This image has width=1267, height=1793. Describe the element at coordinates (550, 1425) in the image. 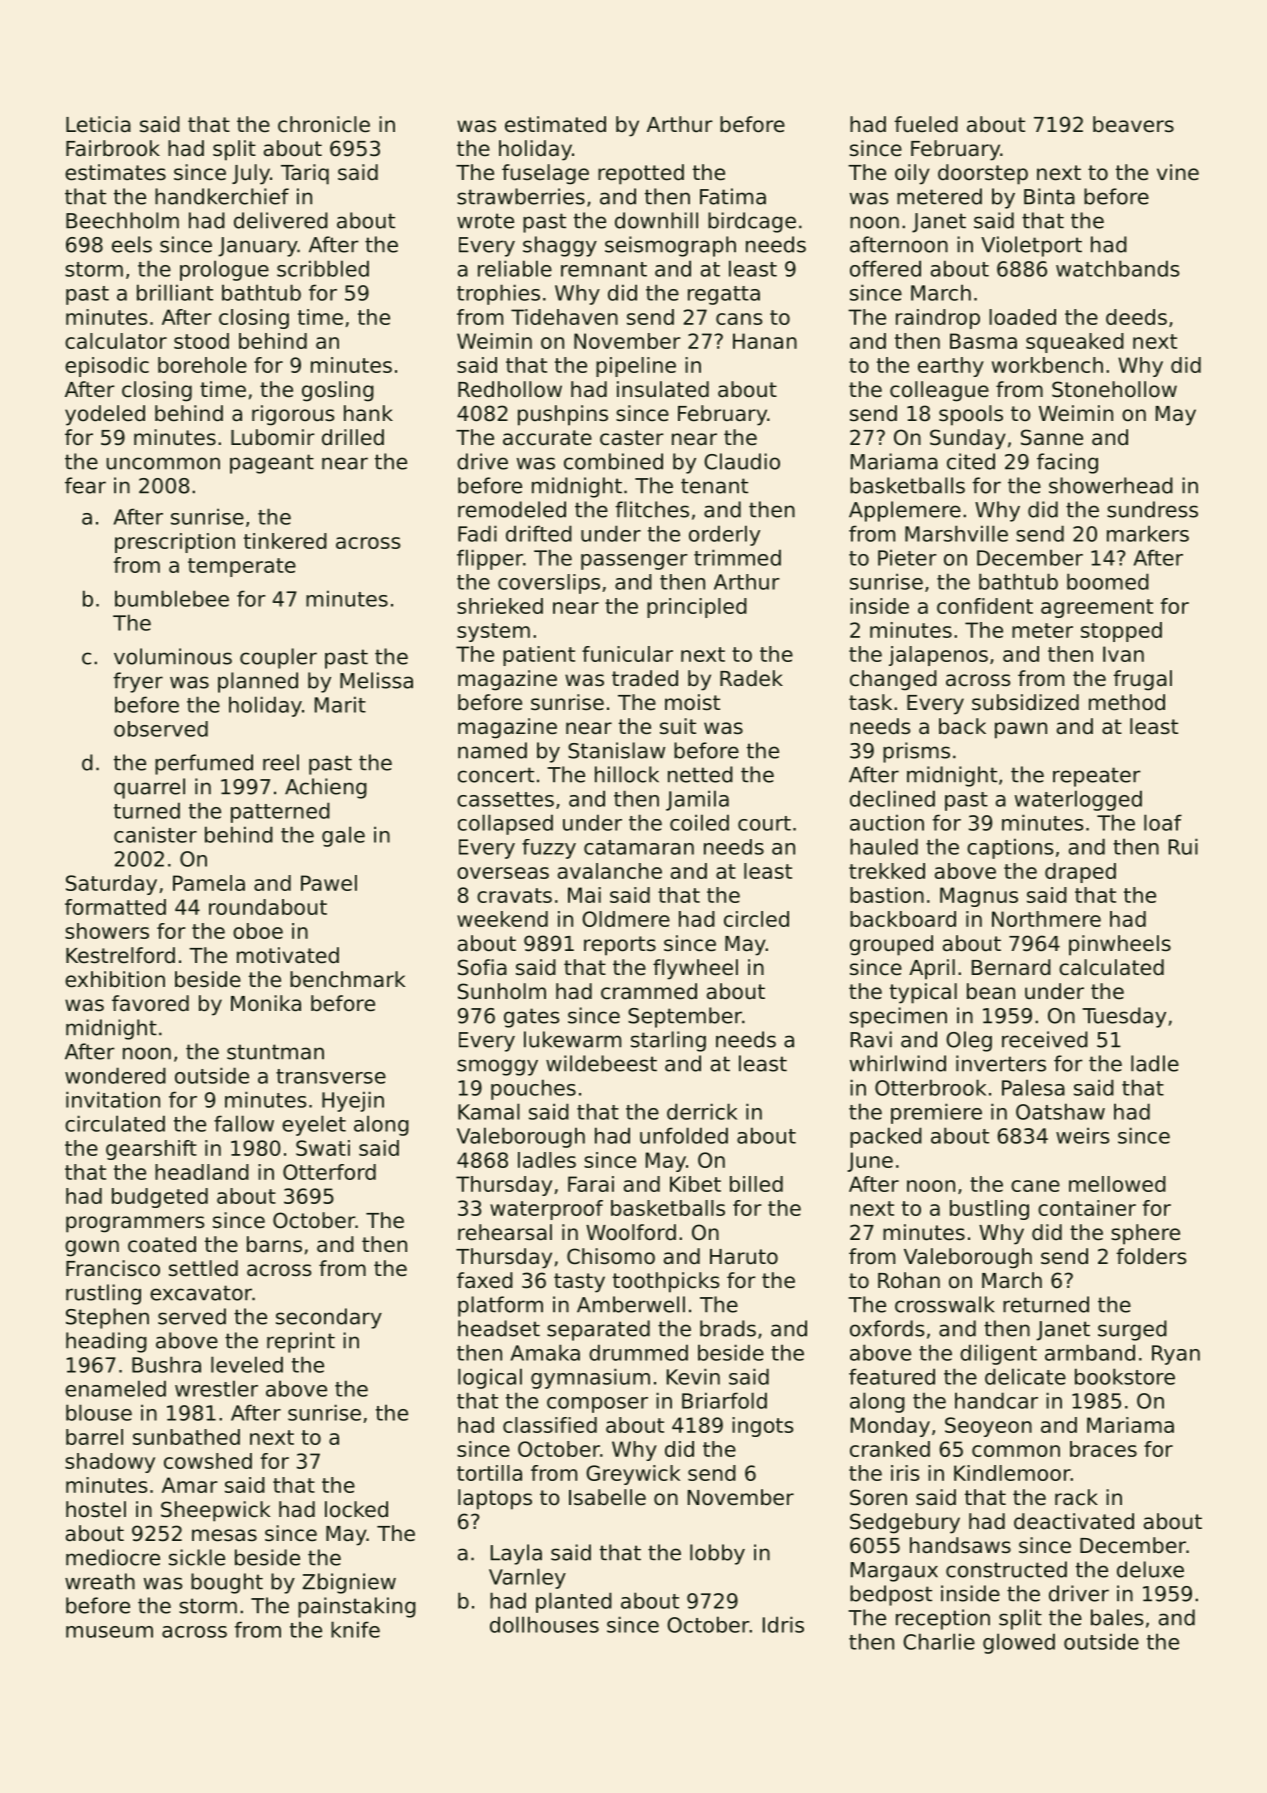

I see `classified` at that location.
